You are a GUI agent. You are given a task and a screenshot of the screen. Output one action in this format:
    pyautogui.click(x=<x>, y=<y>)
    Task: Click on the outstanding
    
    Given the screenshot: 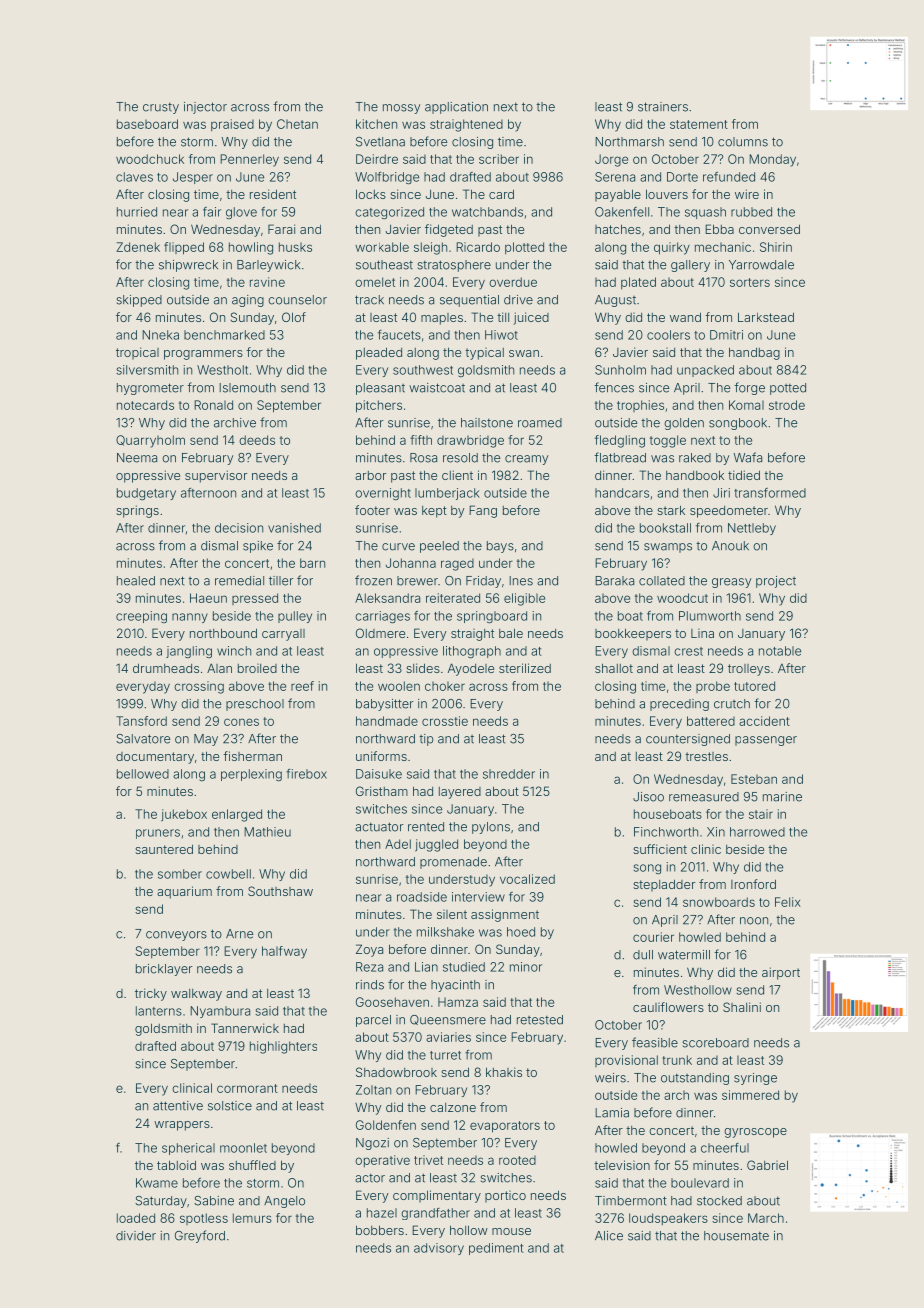 What is the action you would take?
    pyautogui.click(x=695, y=1079)
